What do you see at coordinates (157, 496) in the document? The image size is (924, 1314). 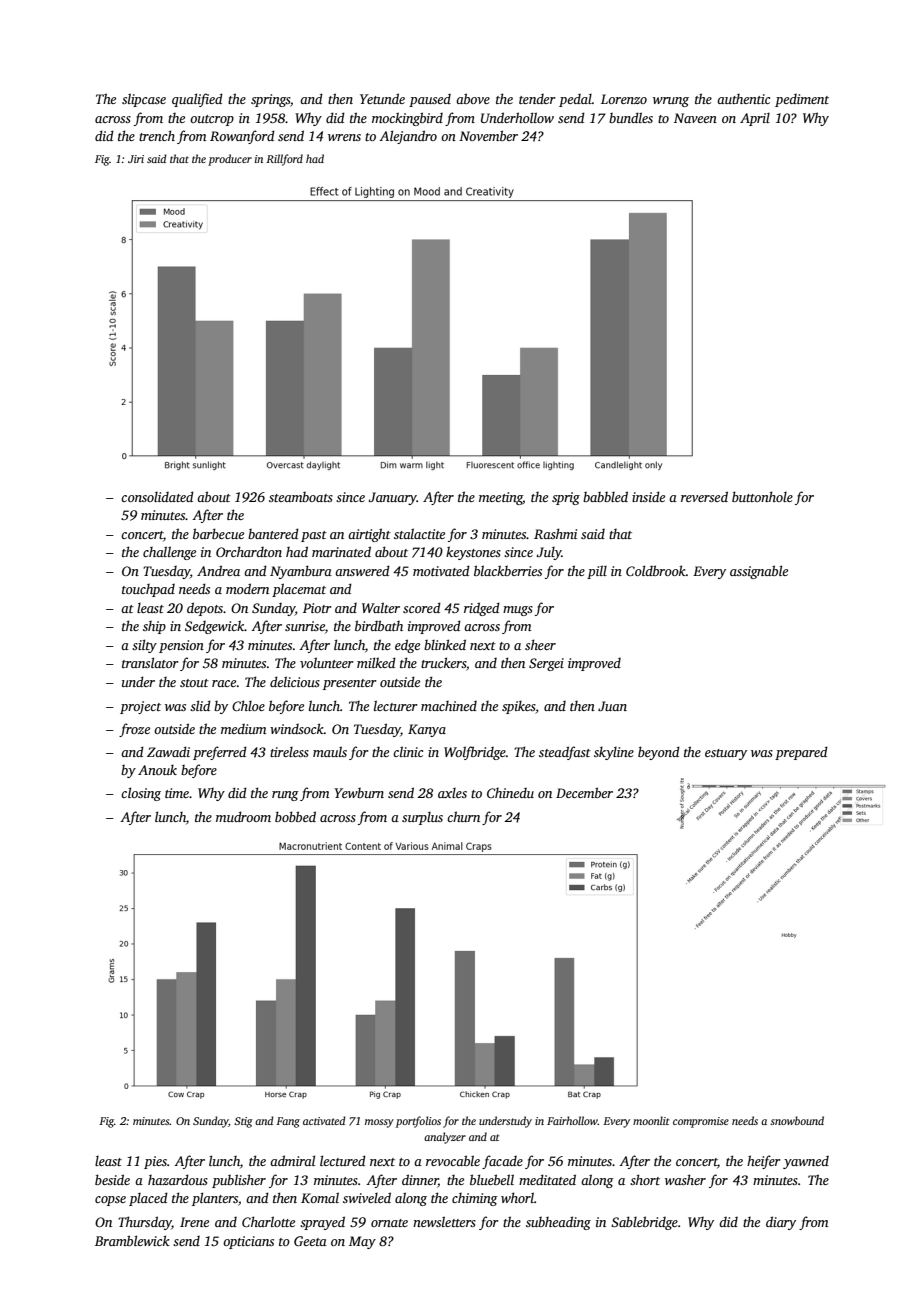 I see `consolidated` at bounding box center [157, 496].
